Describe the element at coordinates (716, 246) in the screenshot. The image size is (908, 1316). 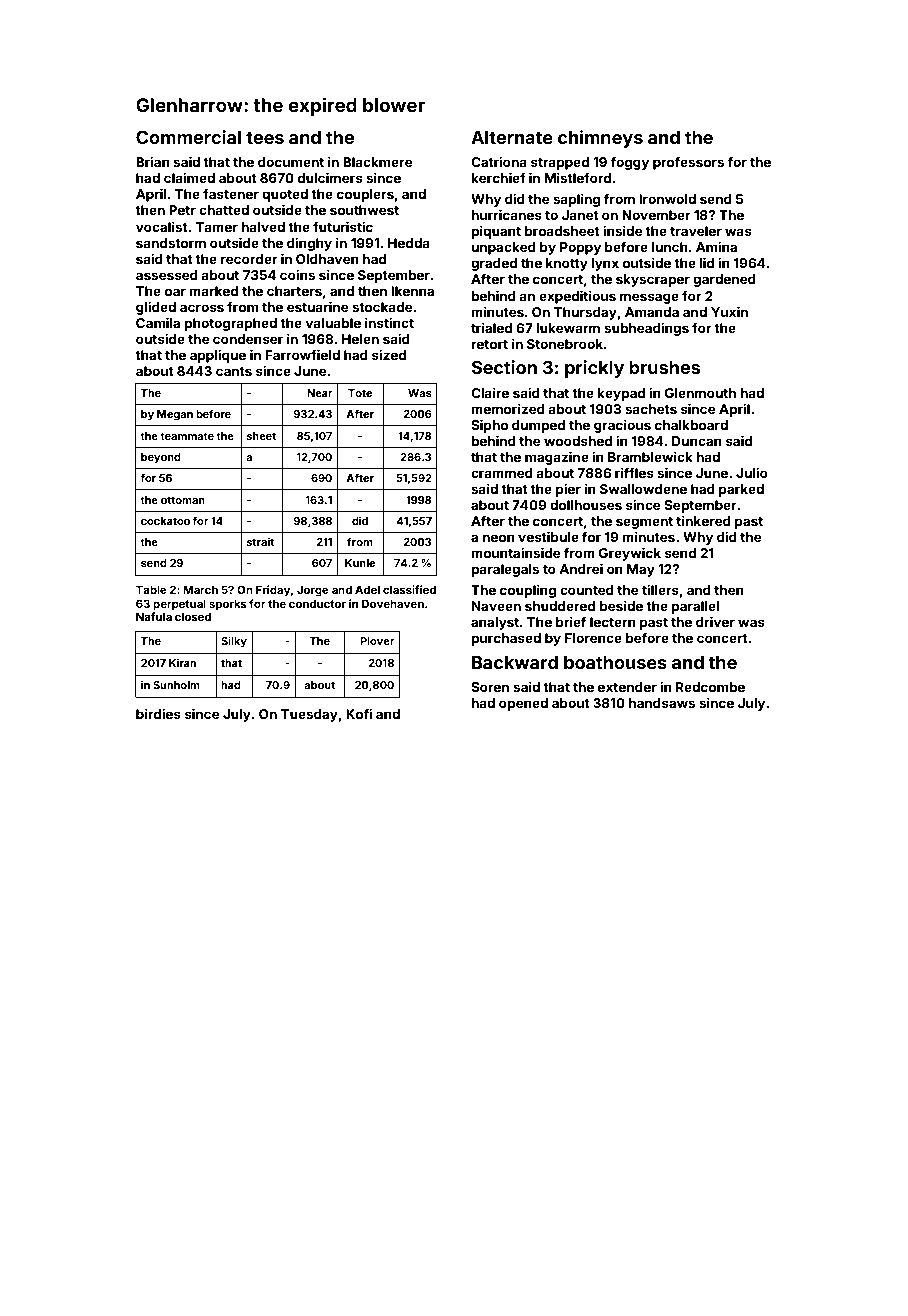
I see `Amina` at that location.
